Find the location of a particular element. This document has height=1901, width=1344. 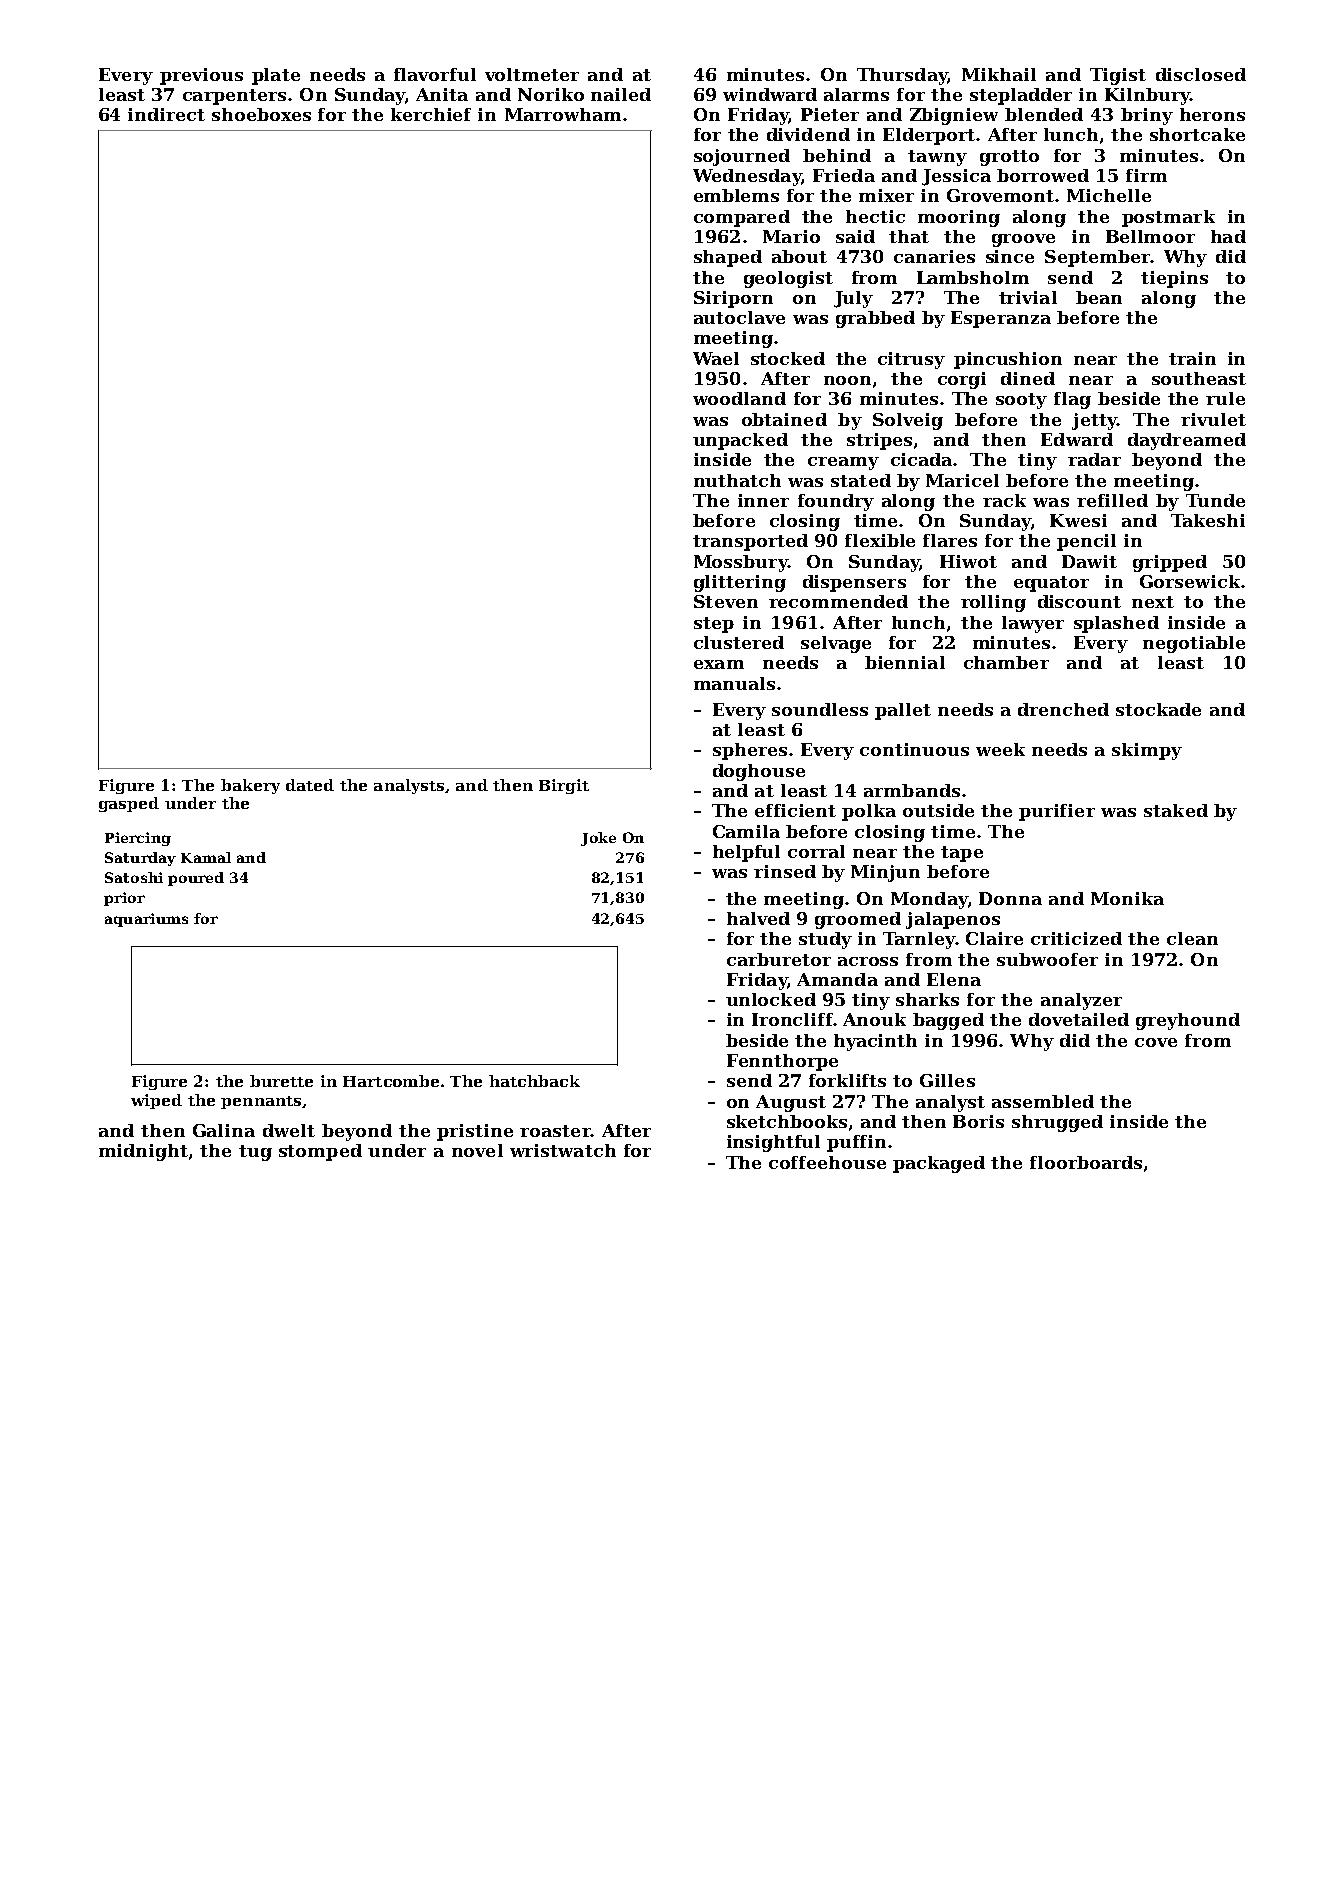

dated is located at coordinates (310, 785).
